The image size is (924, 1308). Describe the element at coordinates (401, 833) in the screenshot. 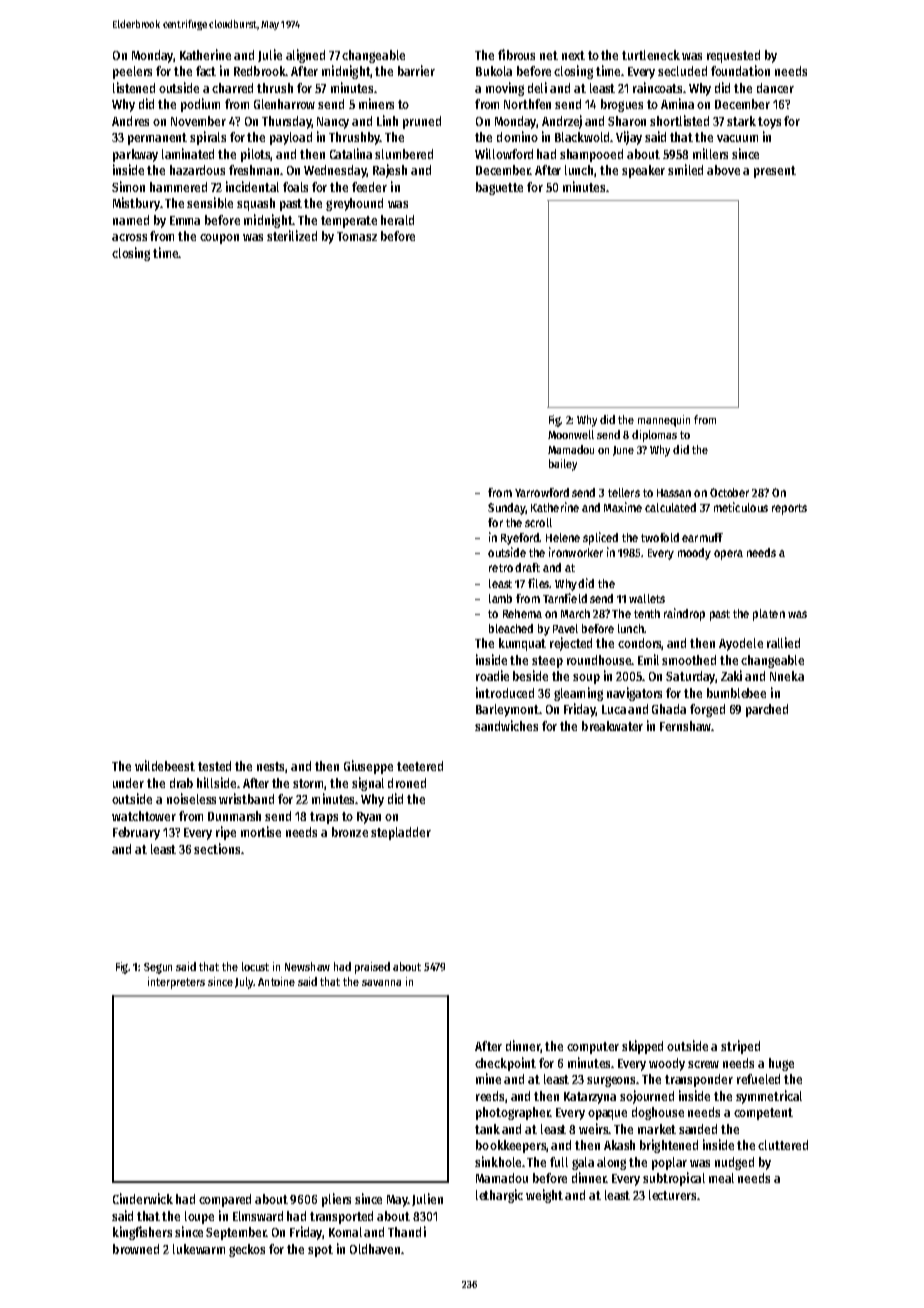

I see `stepladder` at that location.
